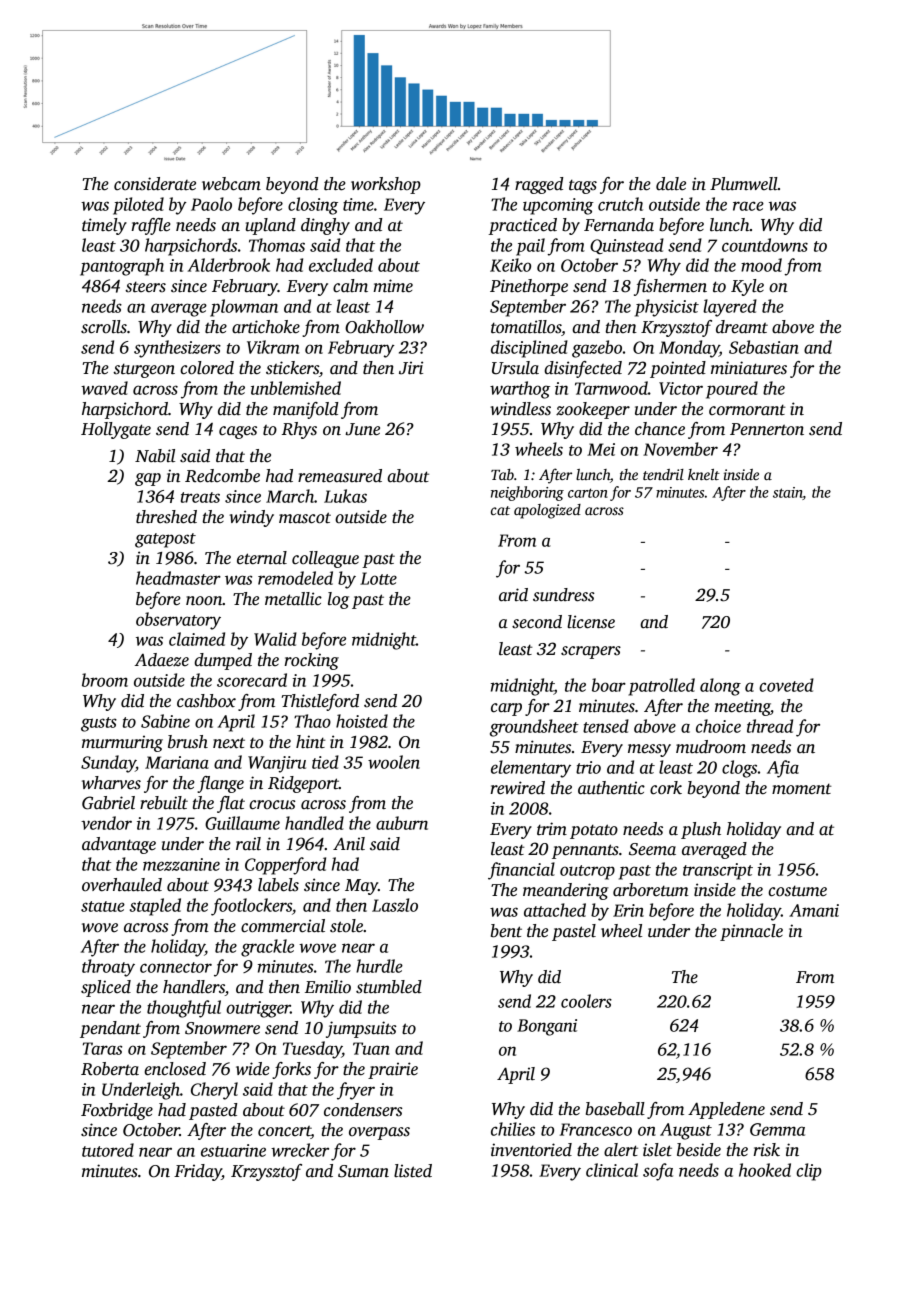 The width and height of the screenshot is (924, 1311). What do you see at coordinates (386, 185) in the screenshot?
I see `workshop` at bounding box center [386, 185].
